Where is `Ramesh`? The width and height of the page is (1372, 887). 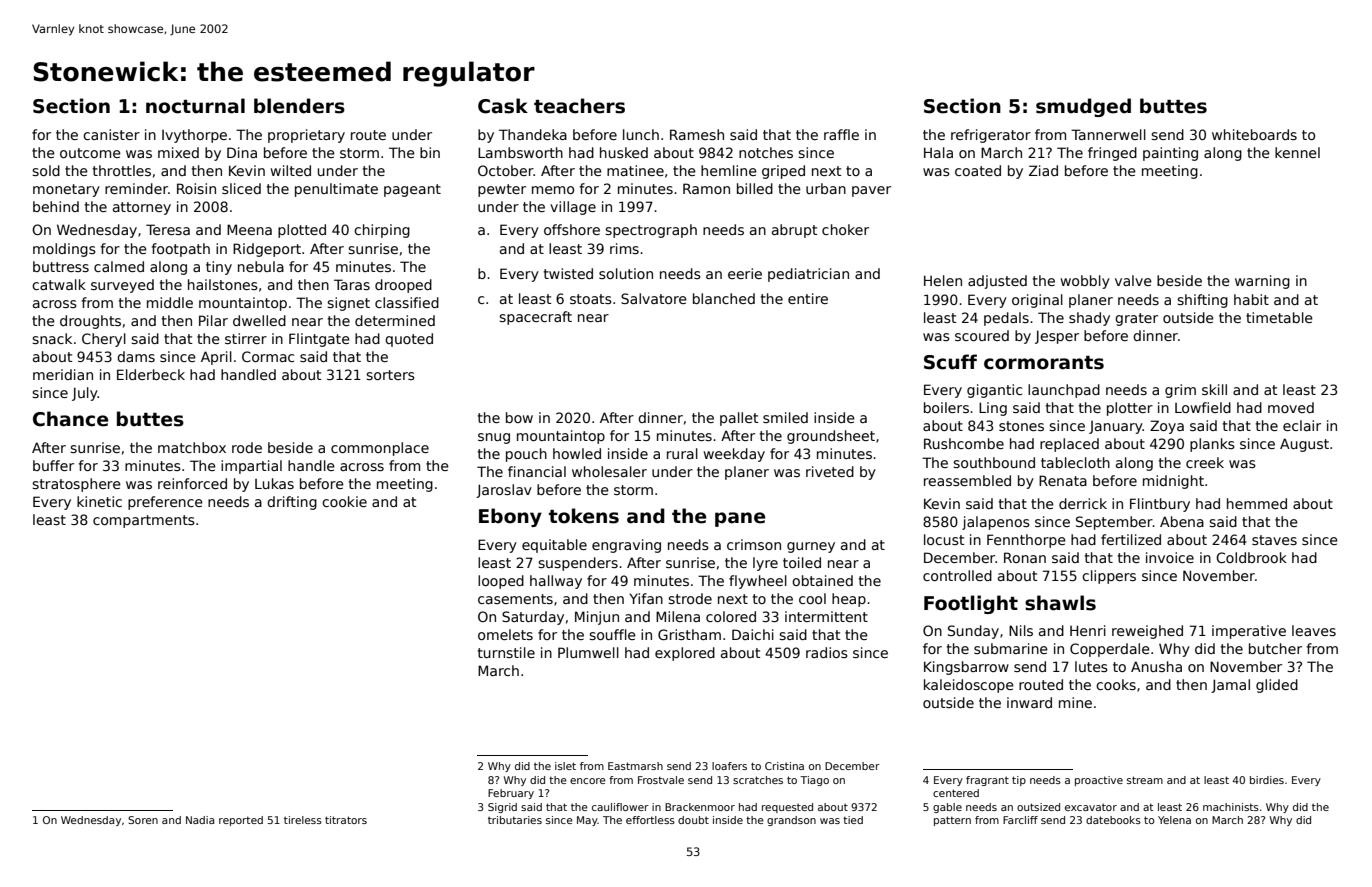 Ramesh is located at coordinates (697, 134).
